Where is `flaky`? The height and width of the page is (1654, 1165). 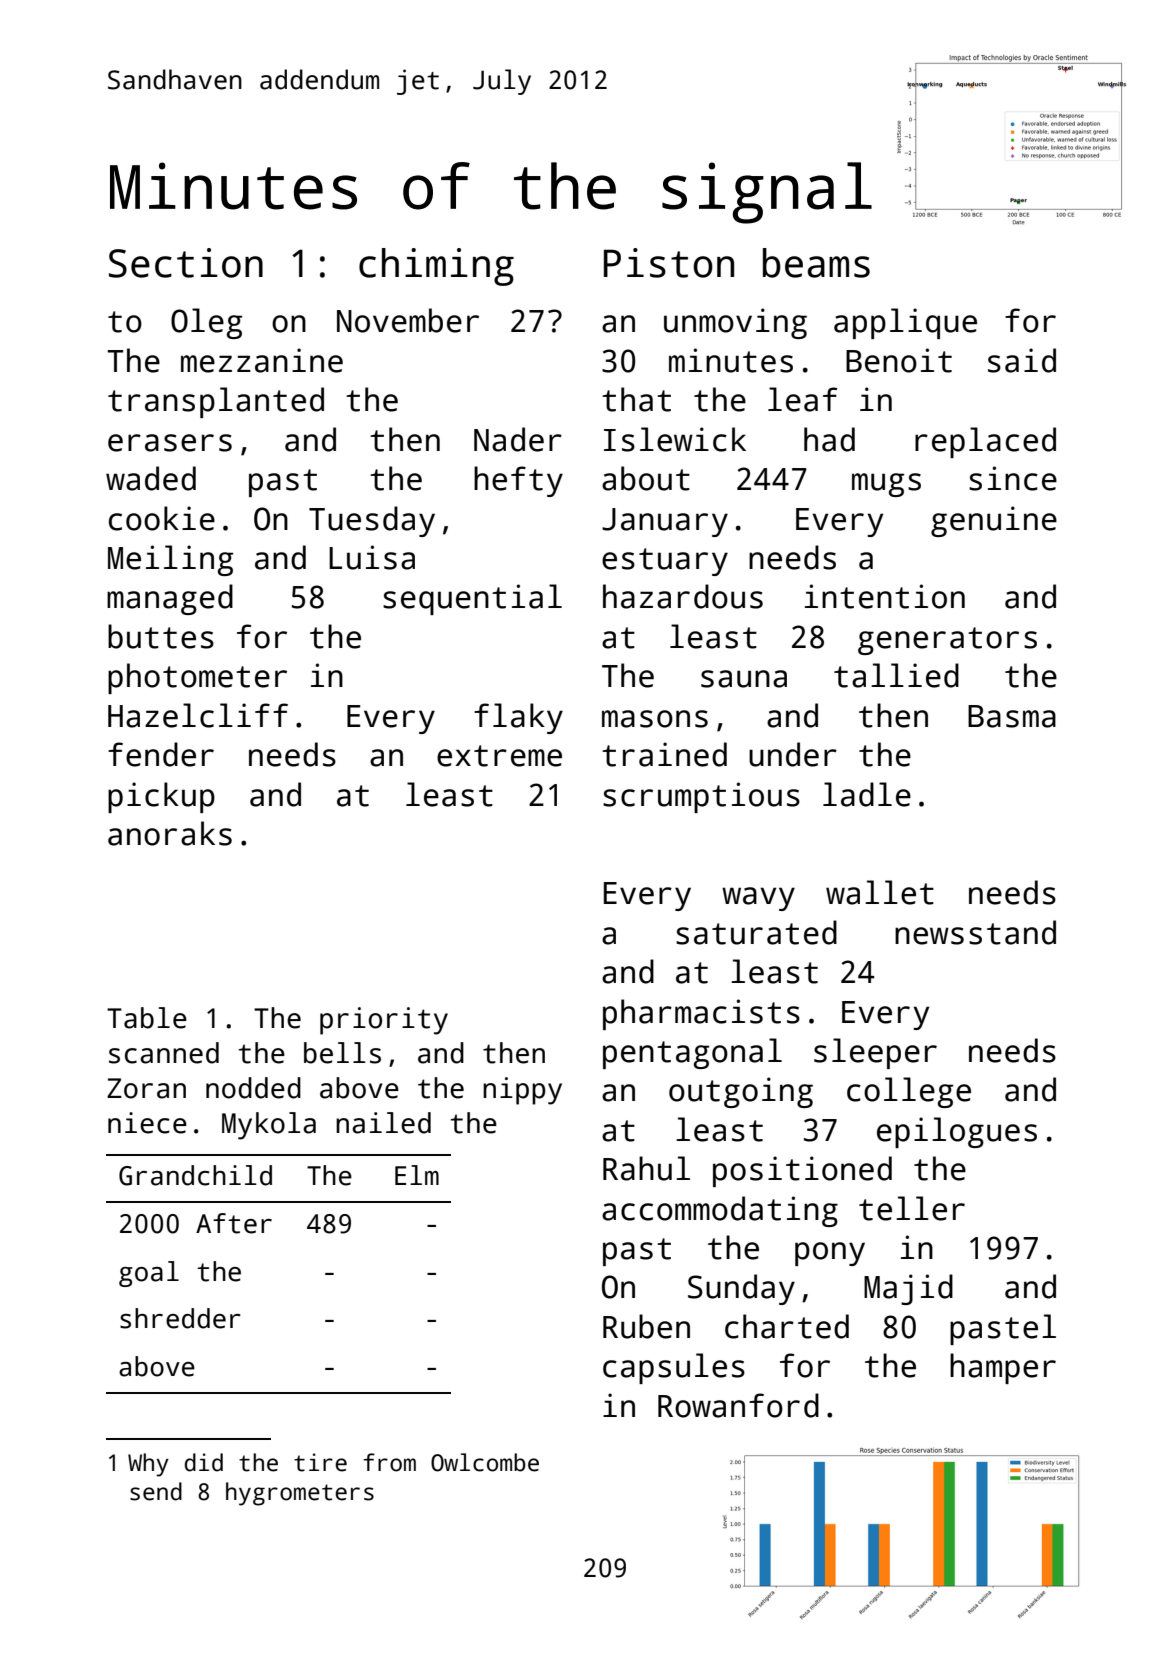
flaky is located at coordinates (518, 718).
